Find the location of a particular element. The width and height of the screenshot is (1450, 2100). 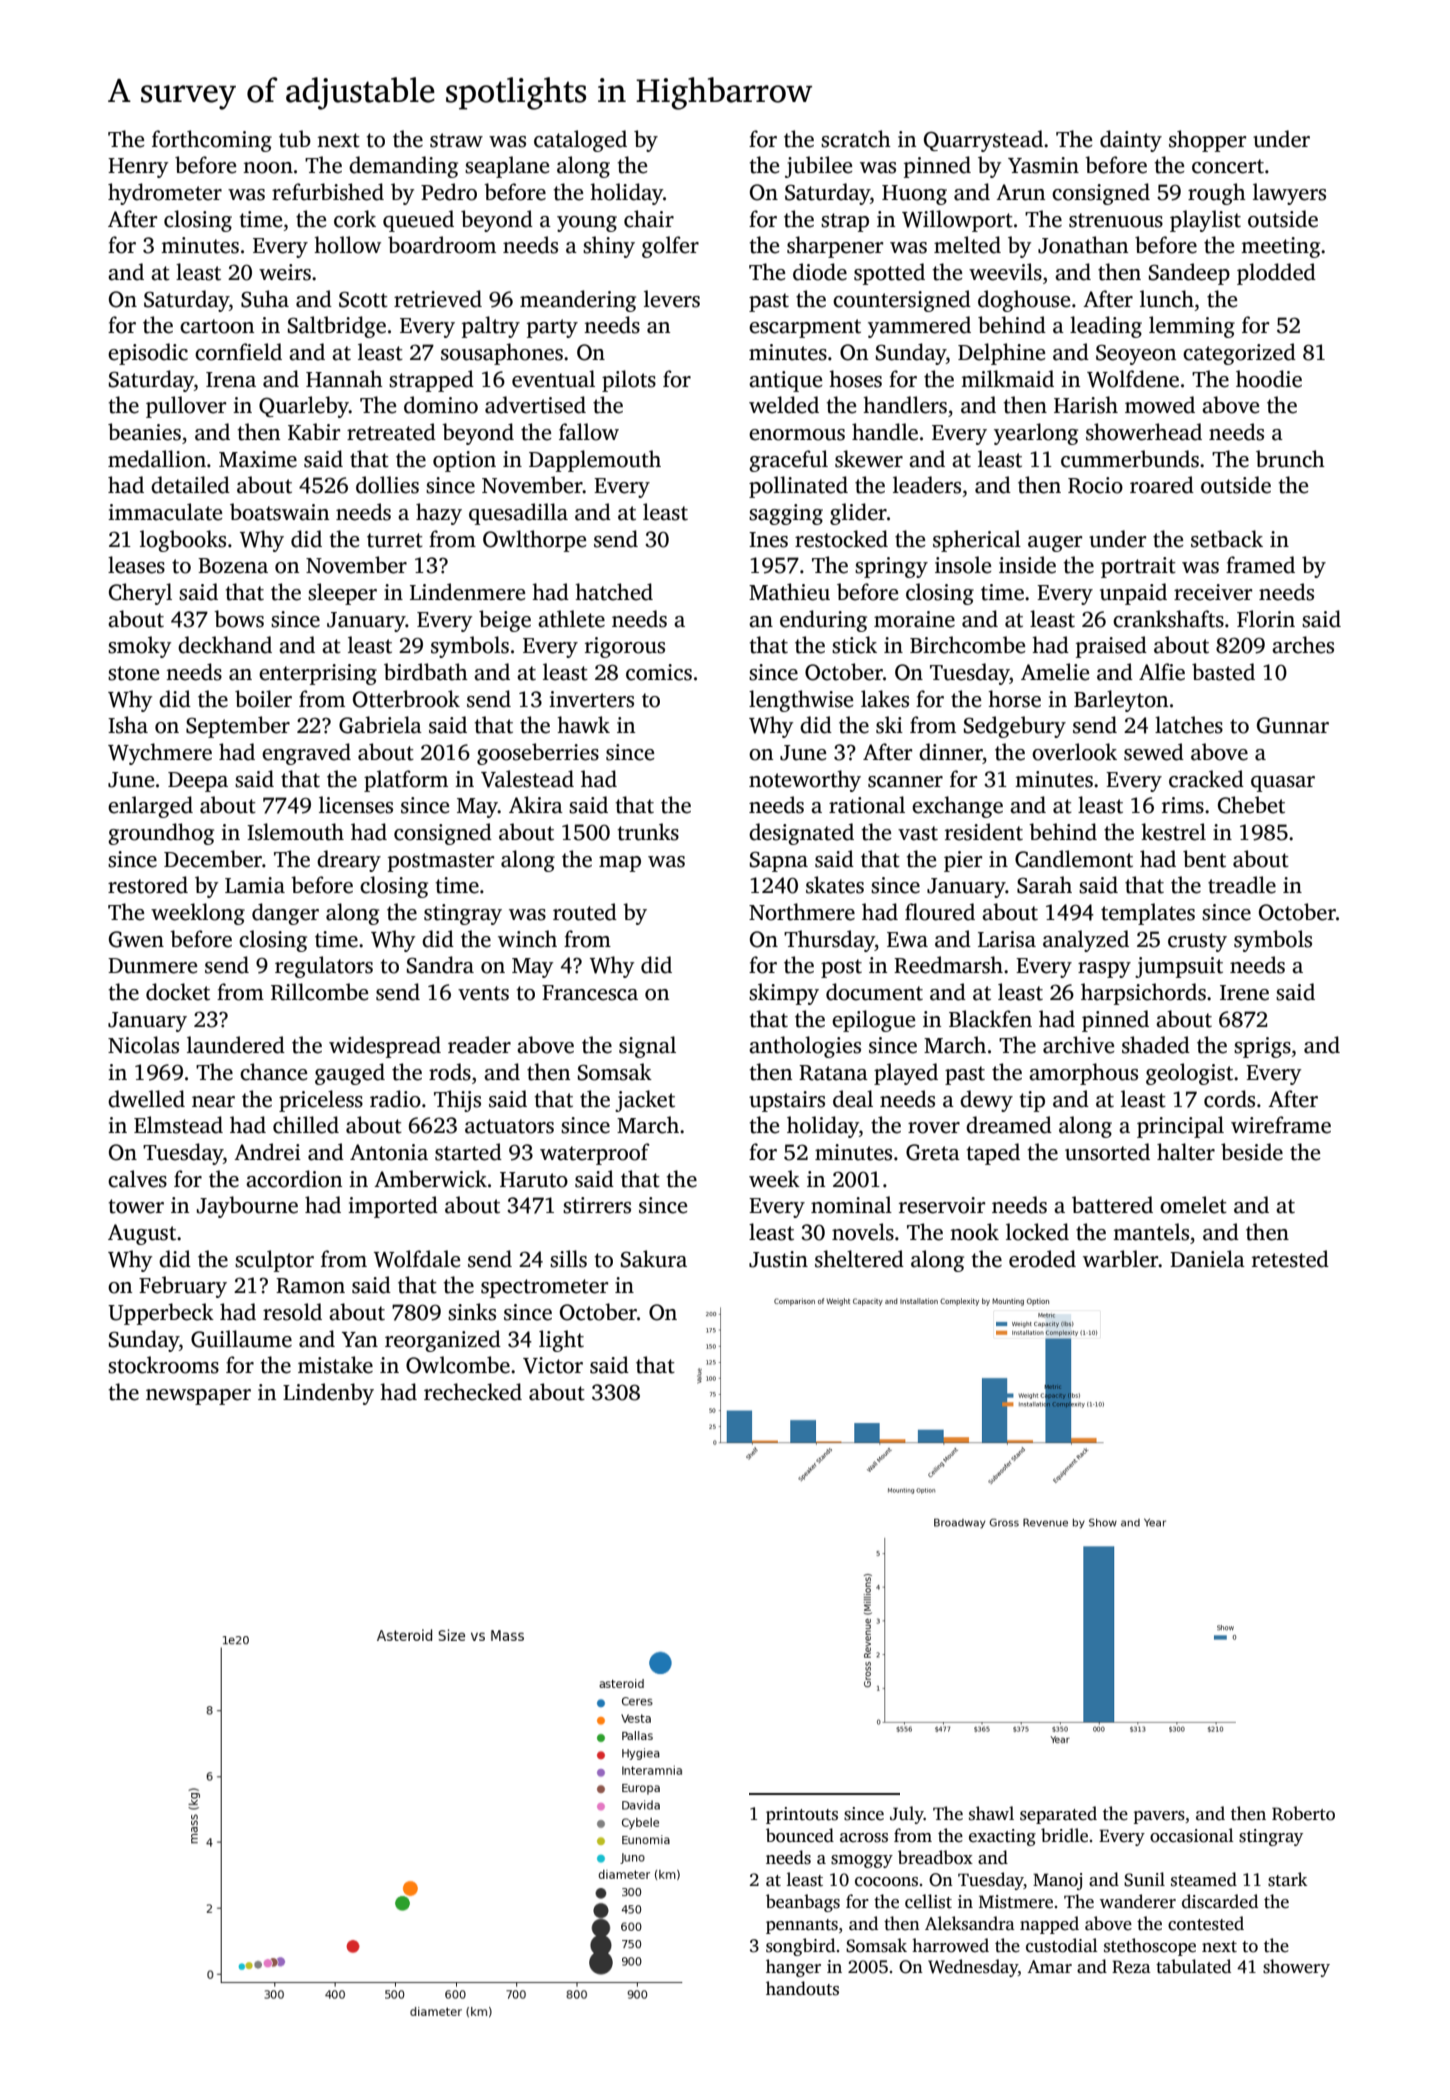

Amar is located at coordinates (1049, 1966).
